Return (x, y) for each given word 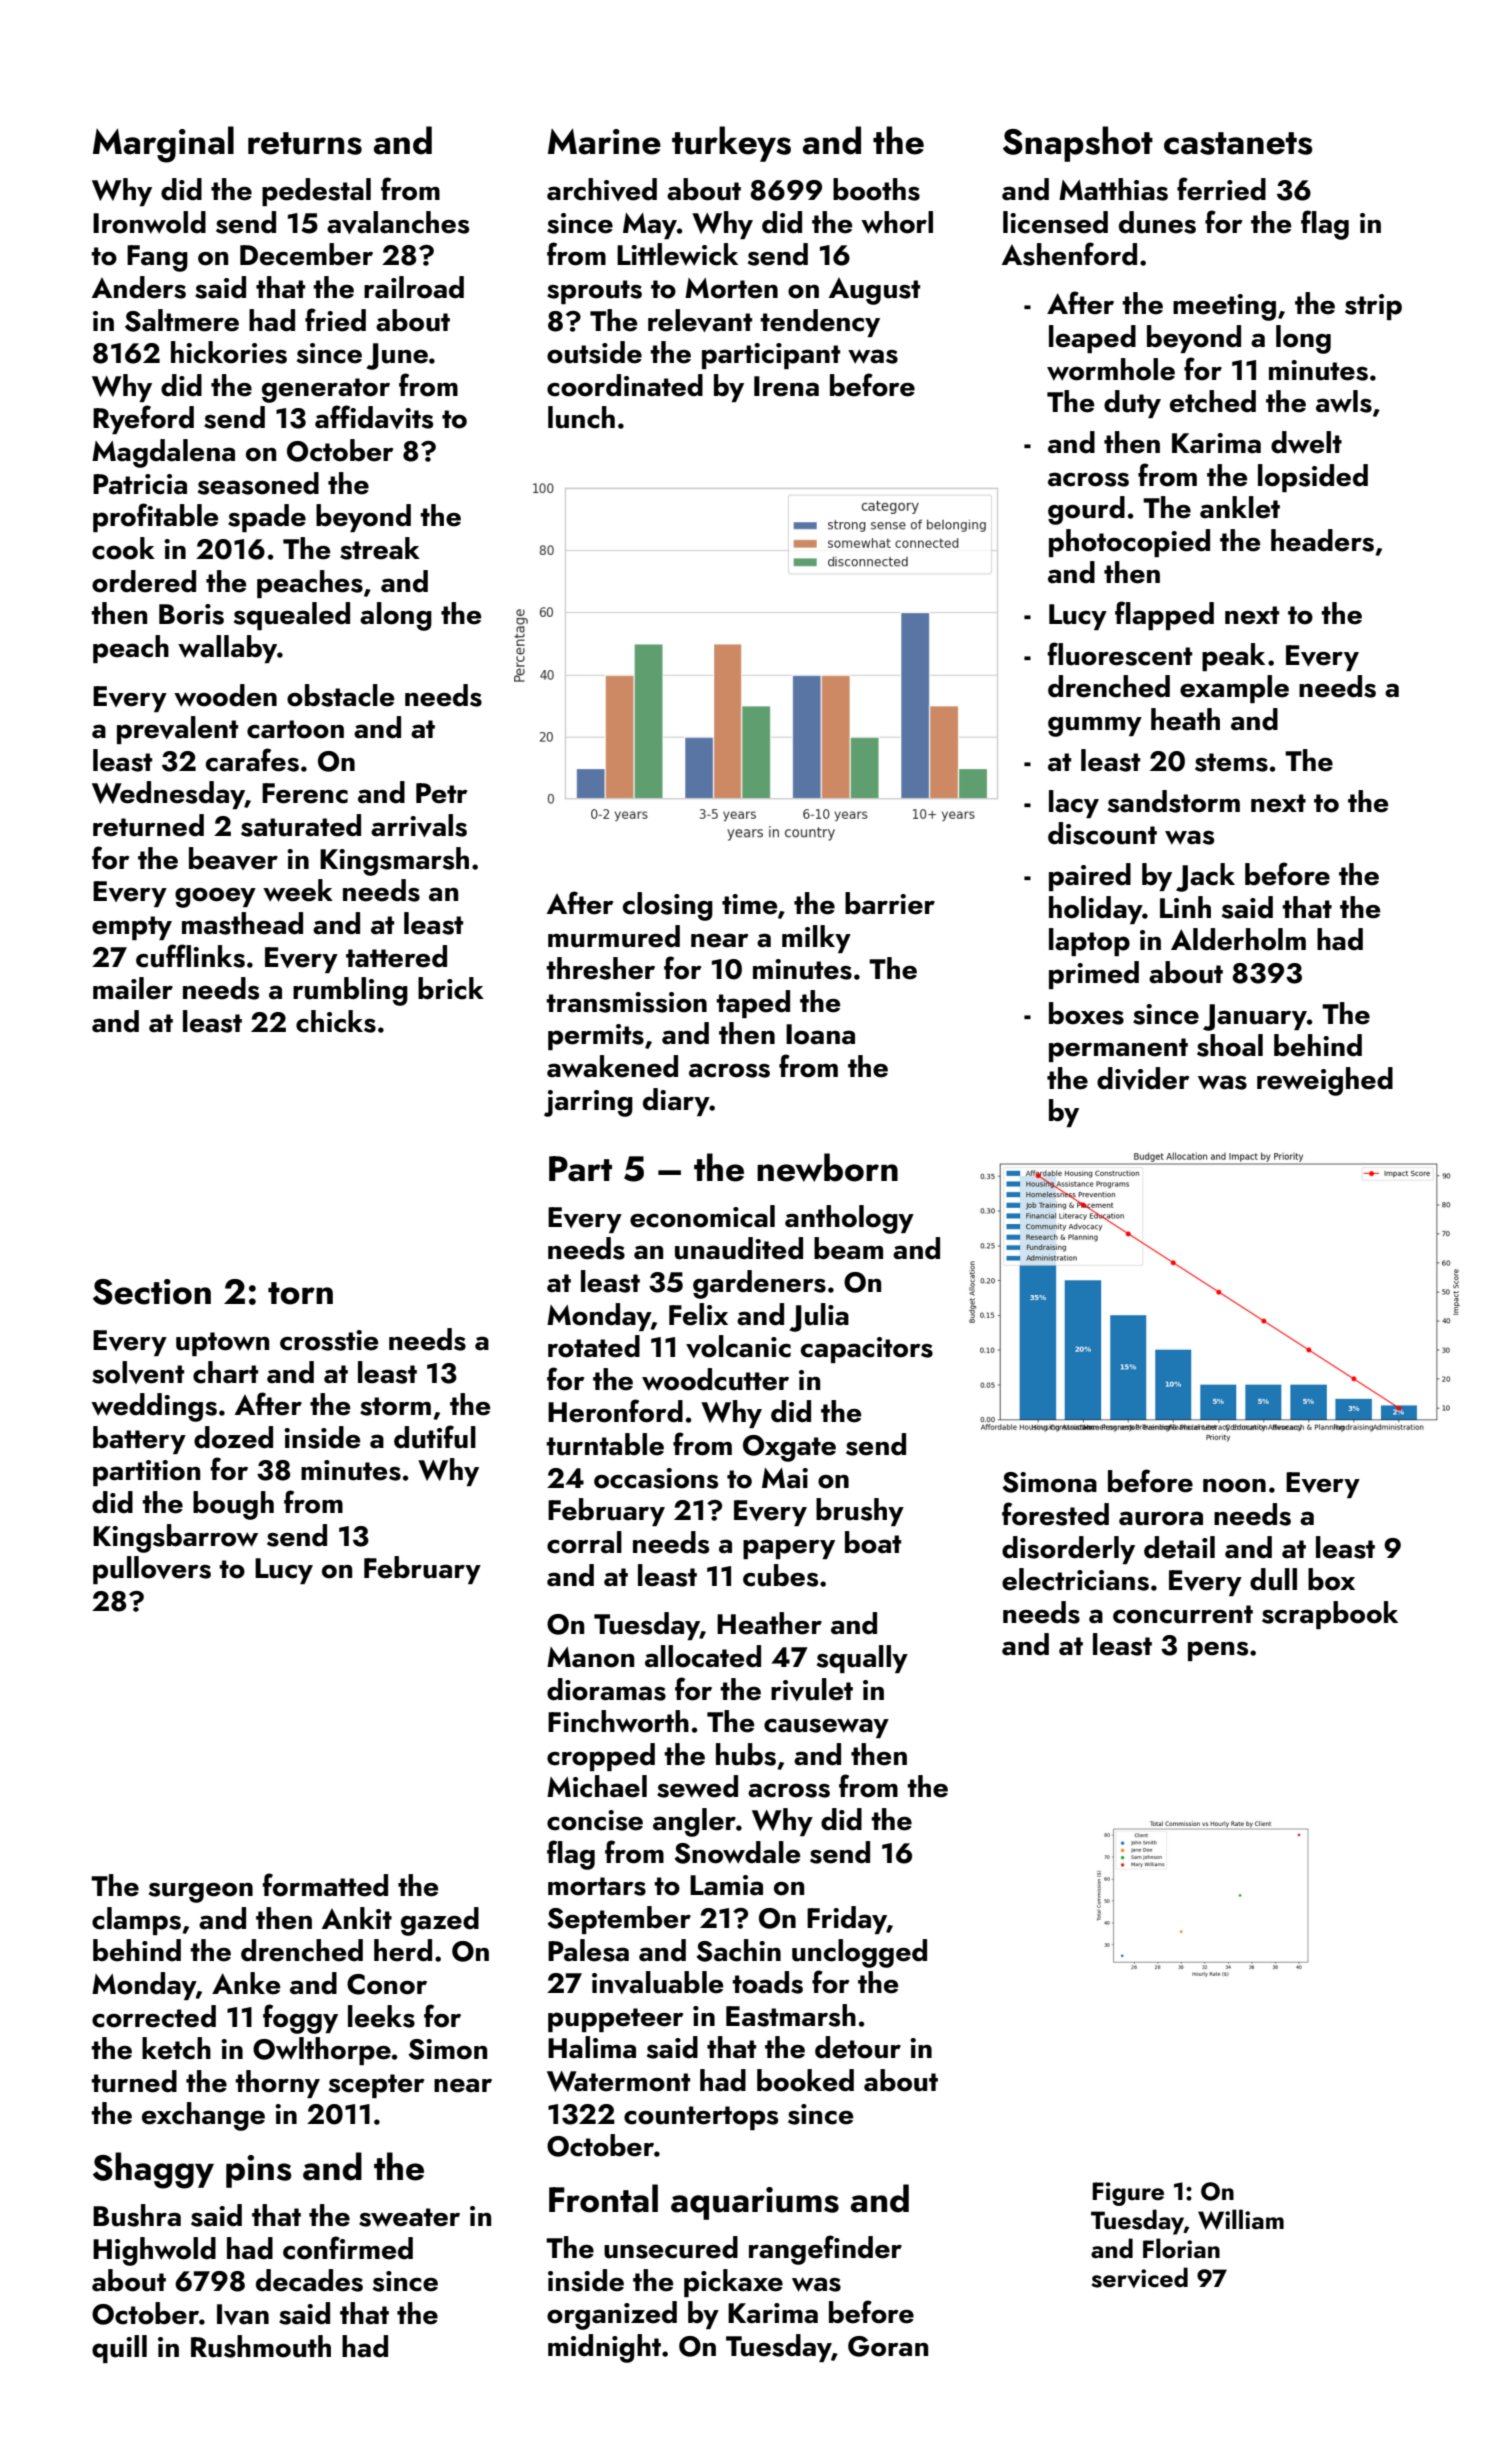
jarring (588, 1103)
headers (1322, 540)
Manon (590, 1657)
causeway (826, 1728)
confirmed (348, 2248)
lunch (581, 417)
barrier (890, 903)
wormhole (1111, 369)
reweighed (1325, 1081)
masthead (242, 923)
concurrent (1183, 1614)
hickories (229, 352)
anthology (849, 1219)
